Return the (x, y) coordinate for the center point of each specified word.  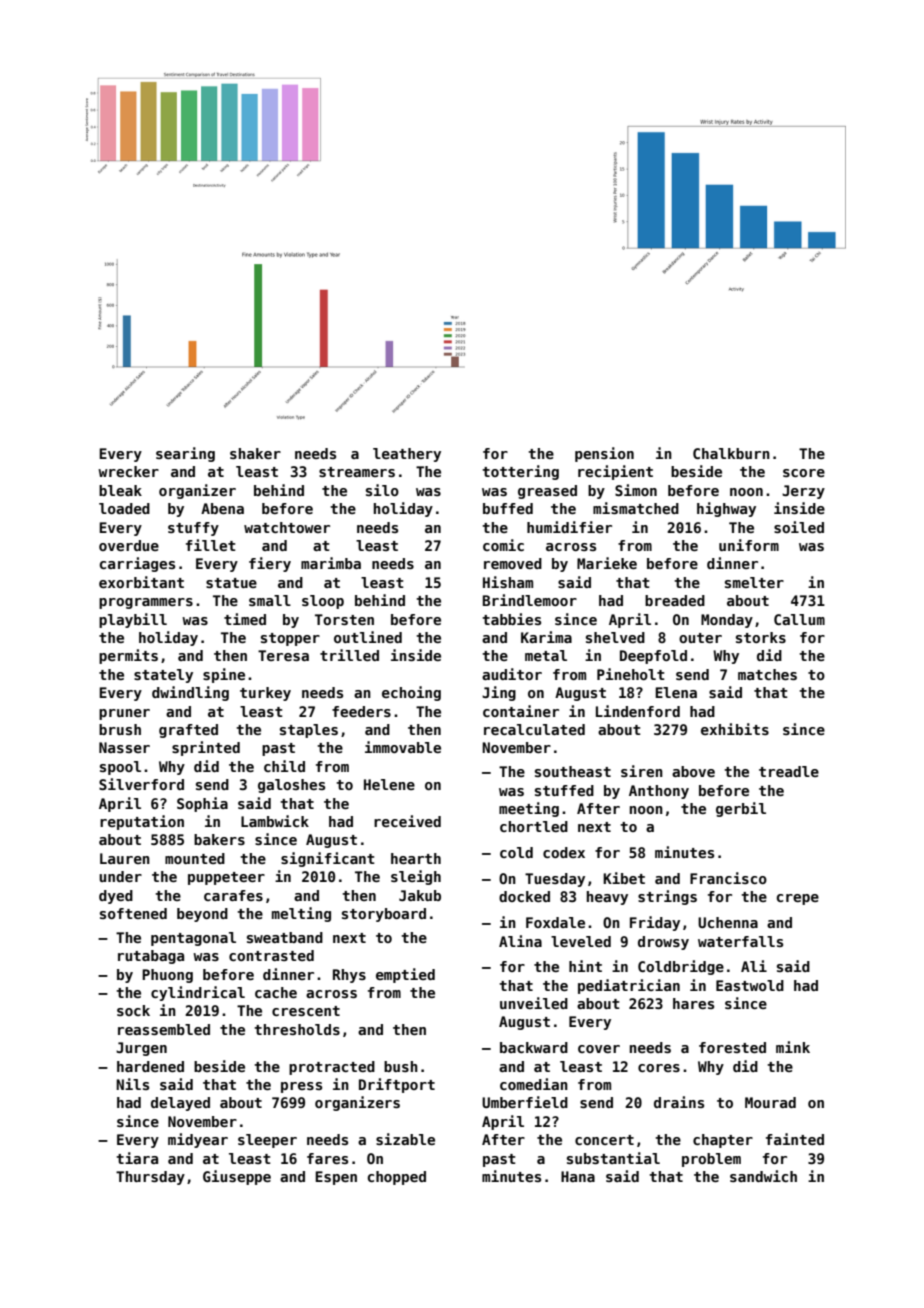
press (301, 1087)
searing (185, 454)
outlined (368, 637)
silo (382, 490)
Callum (799, 619)
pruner (124, 714)
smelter (754, 582)
